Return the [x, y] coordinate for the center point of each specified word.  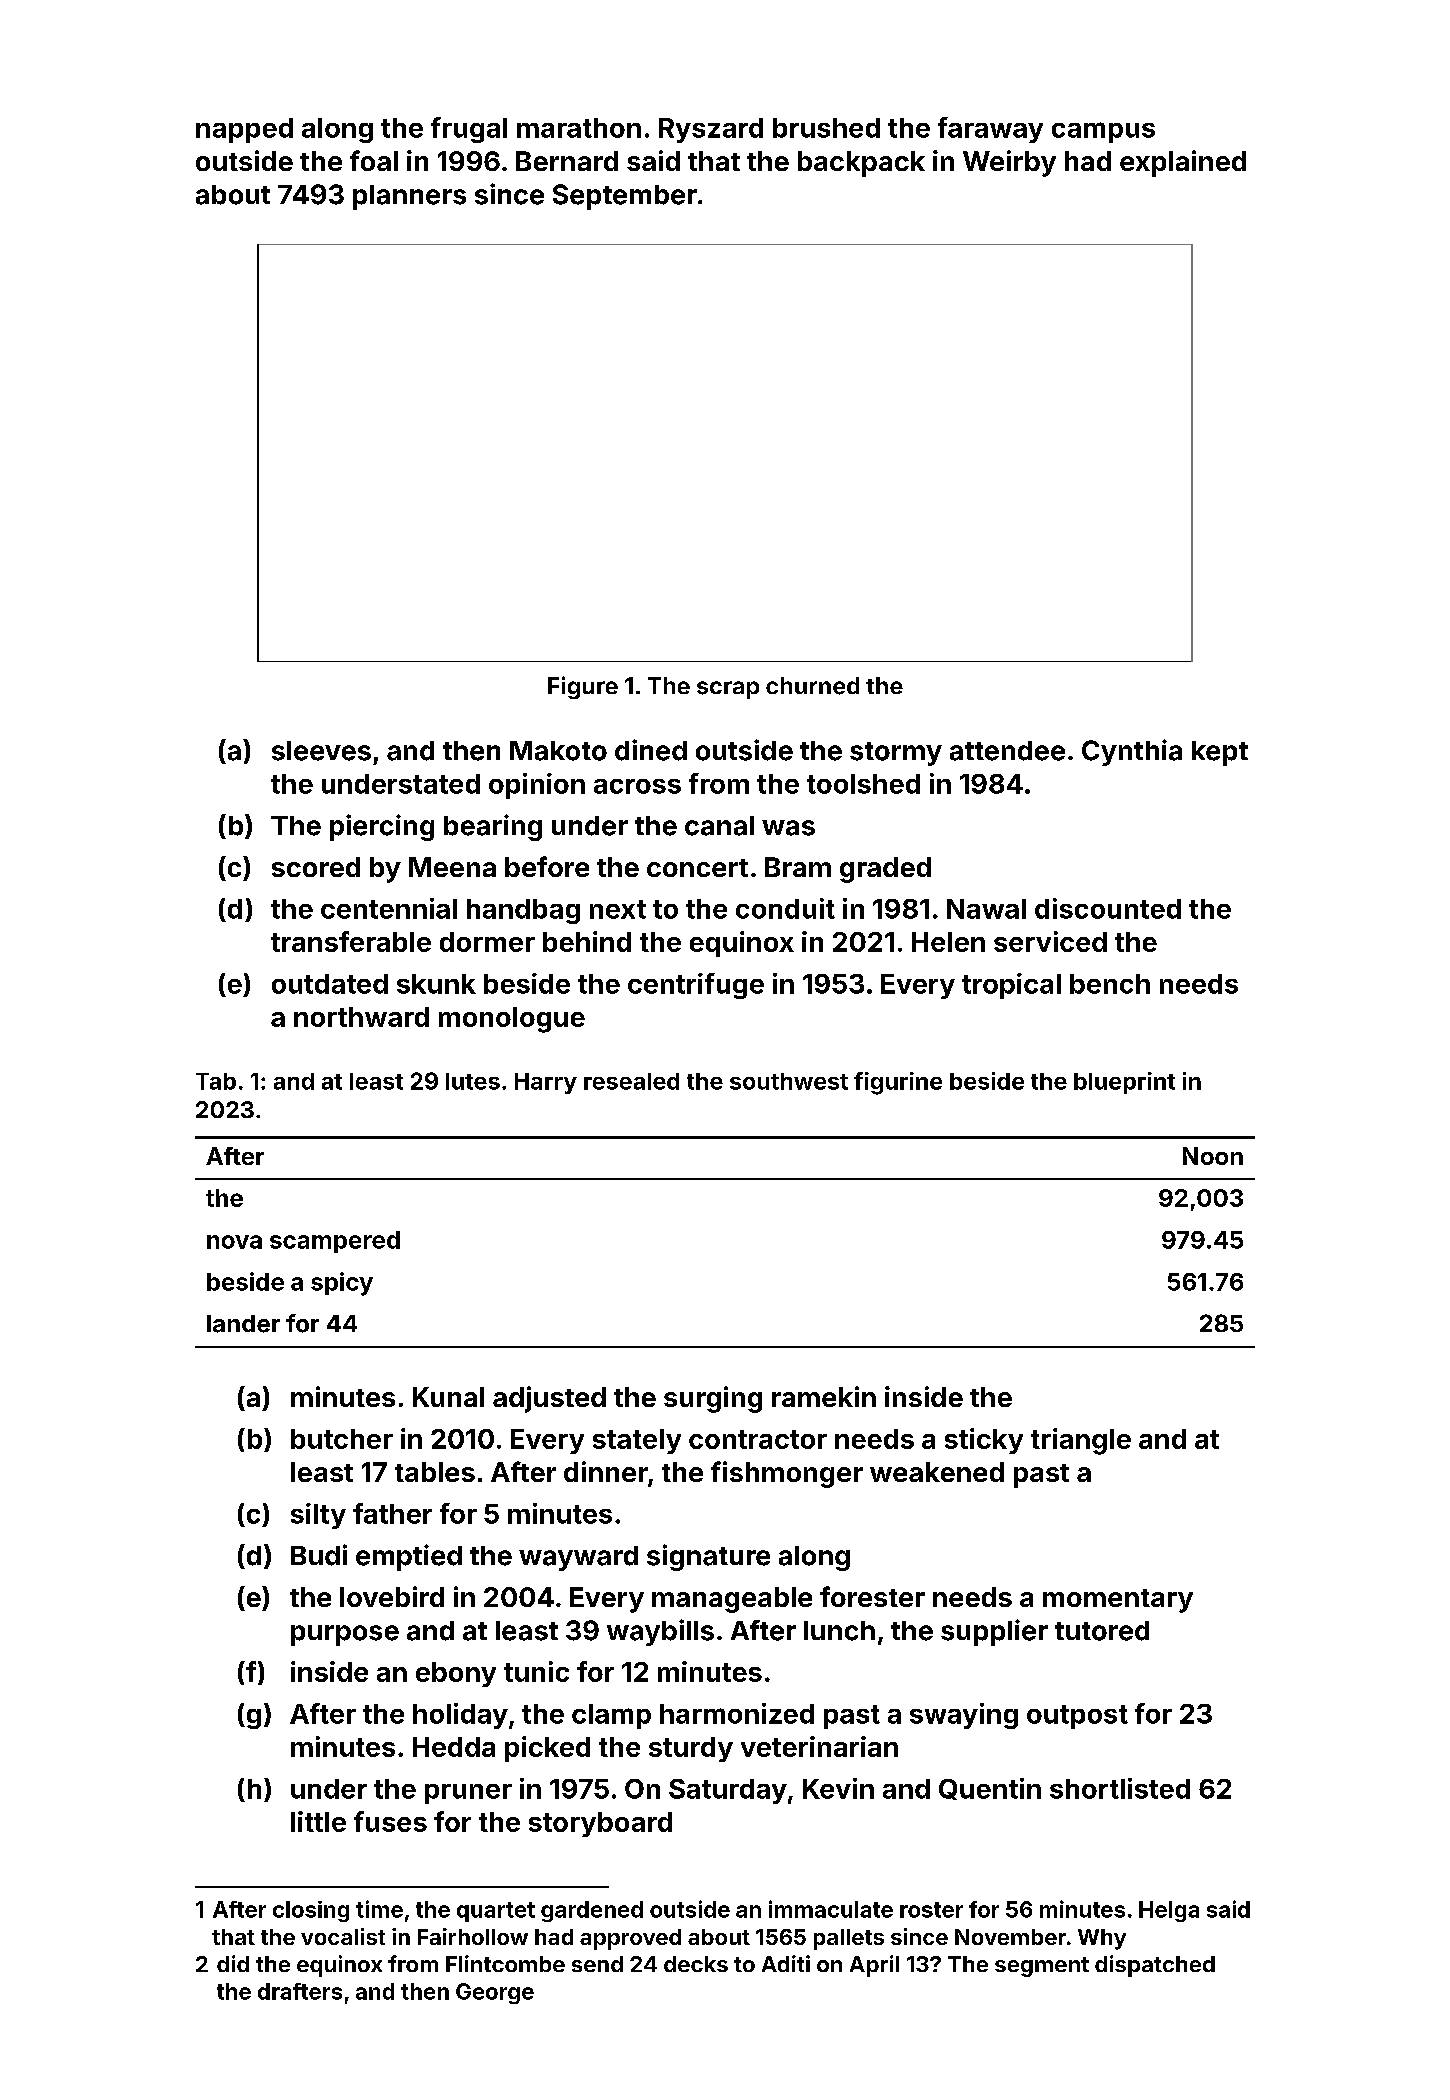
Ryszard [711, 130]
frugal [469, 130]
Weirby [1009, 163]
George [495, 1993]
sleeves [321, 751]
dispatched [1155, 1966]
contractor [758, 1439]
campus [1103, 132]
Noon [1213, 1156]
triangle [1081, 1441]
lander [243, 1324]
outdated [330, 984]
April [874, 1966]
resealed [631, 1081]
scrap [728, 690]
